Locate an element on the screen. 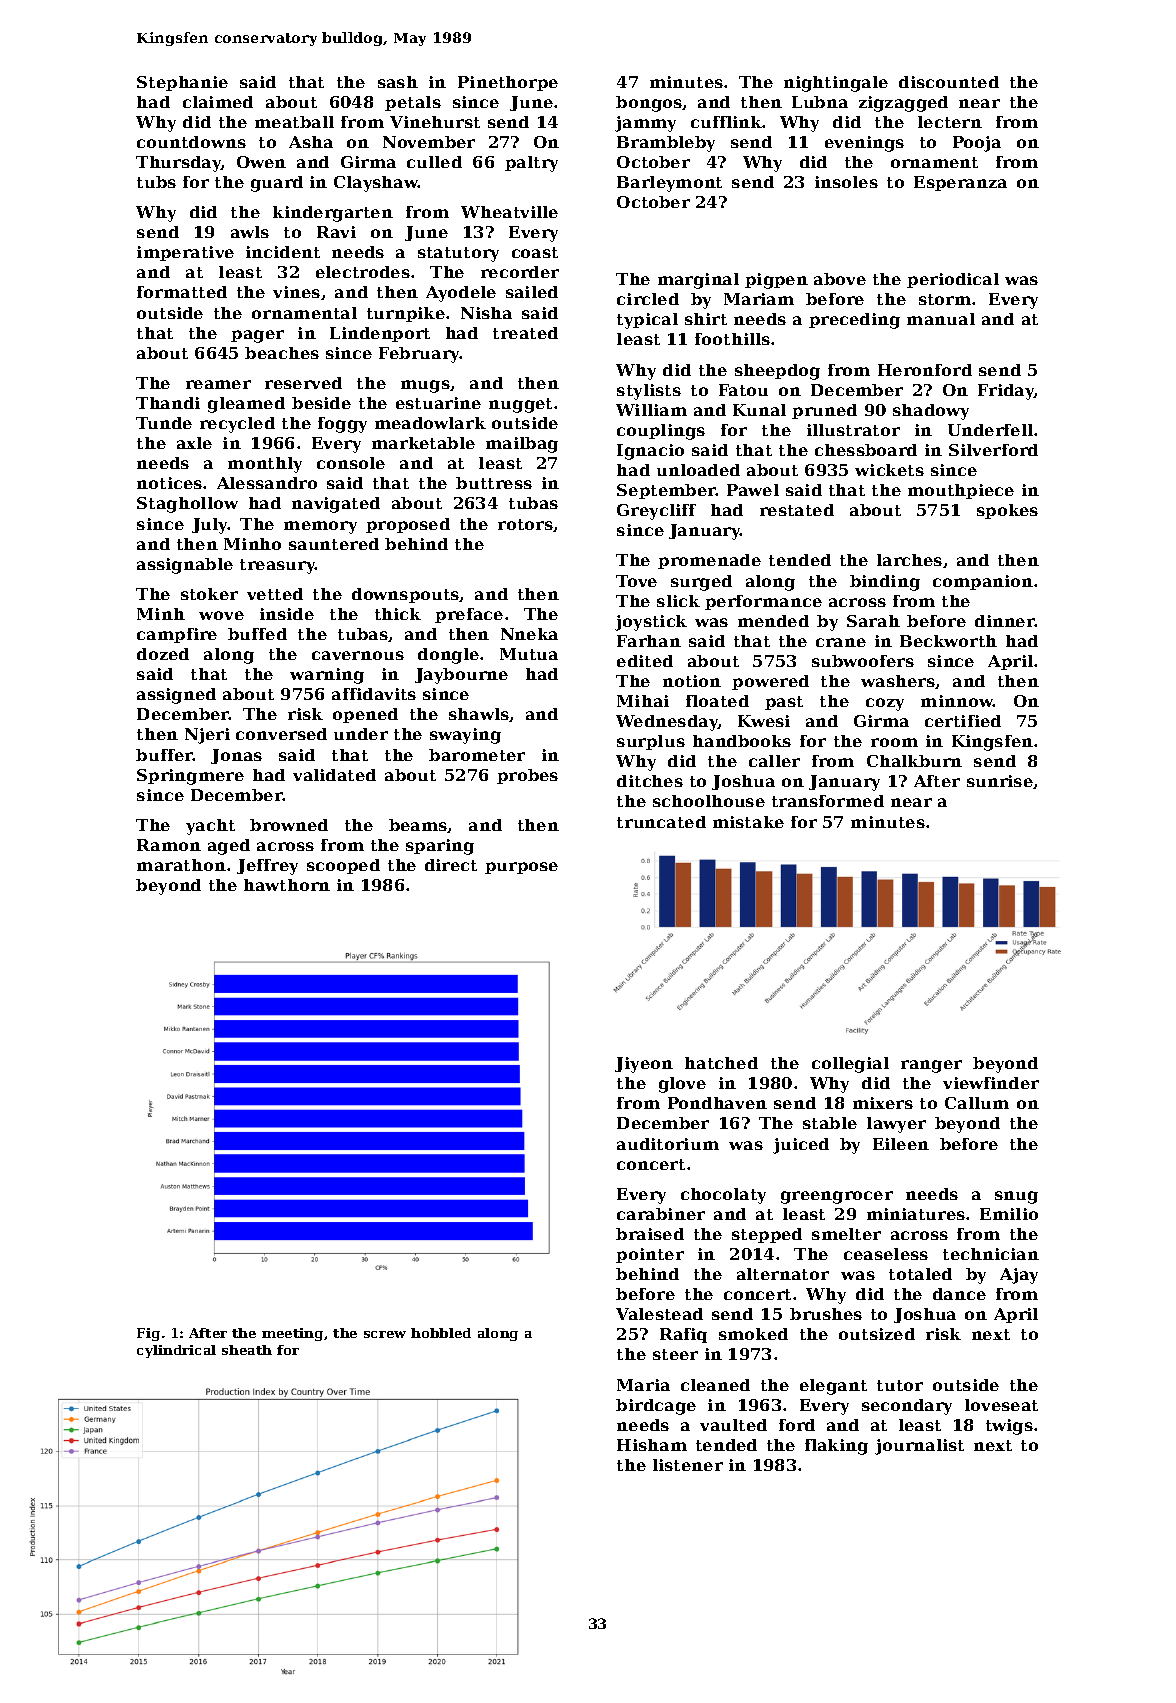 The width and height of the screenshot is (1176, 1703). journalist is located at coordinates (919, 1447).
